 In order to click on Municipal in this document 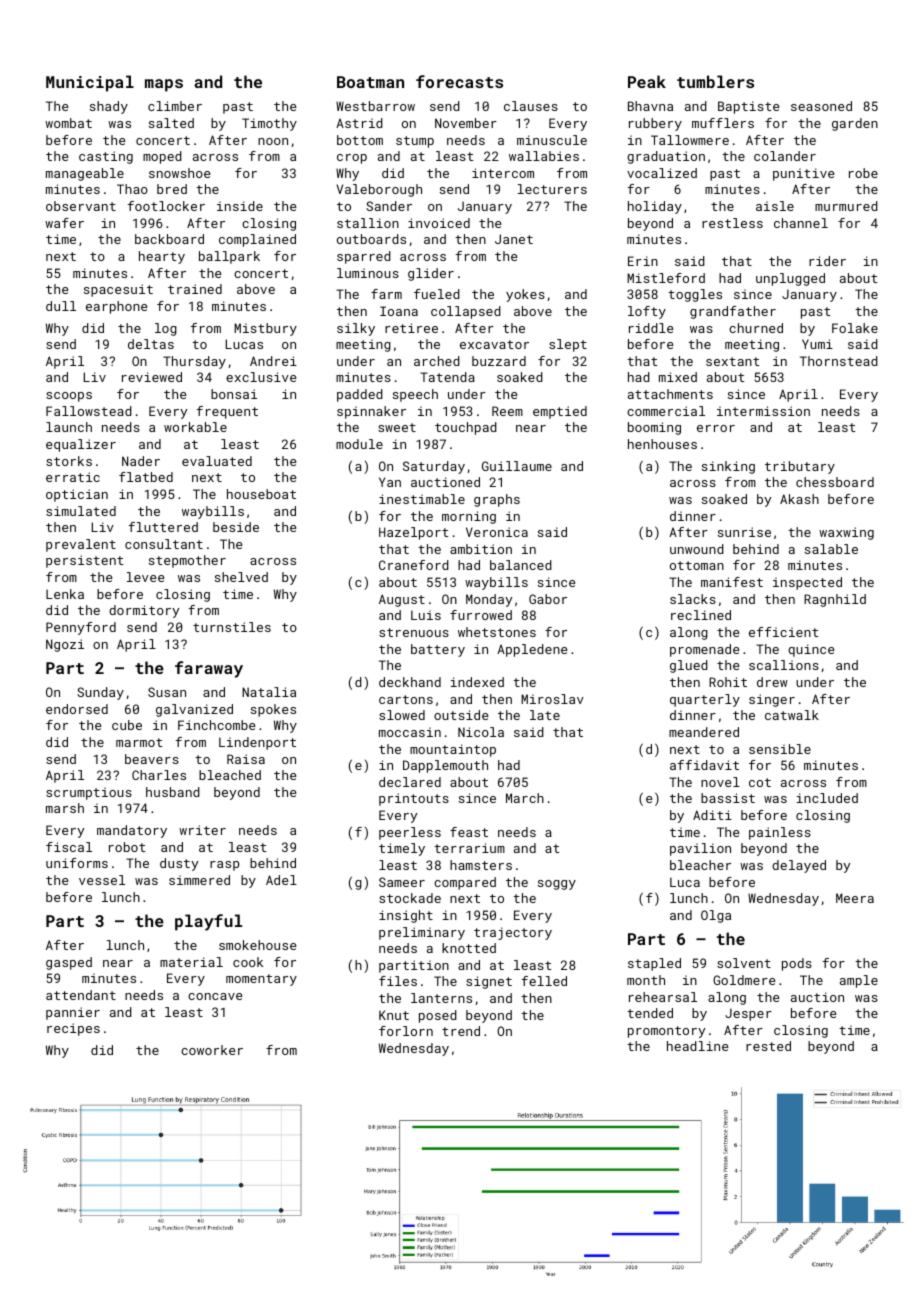, I will do `click(90, 83)`.
